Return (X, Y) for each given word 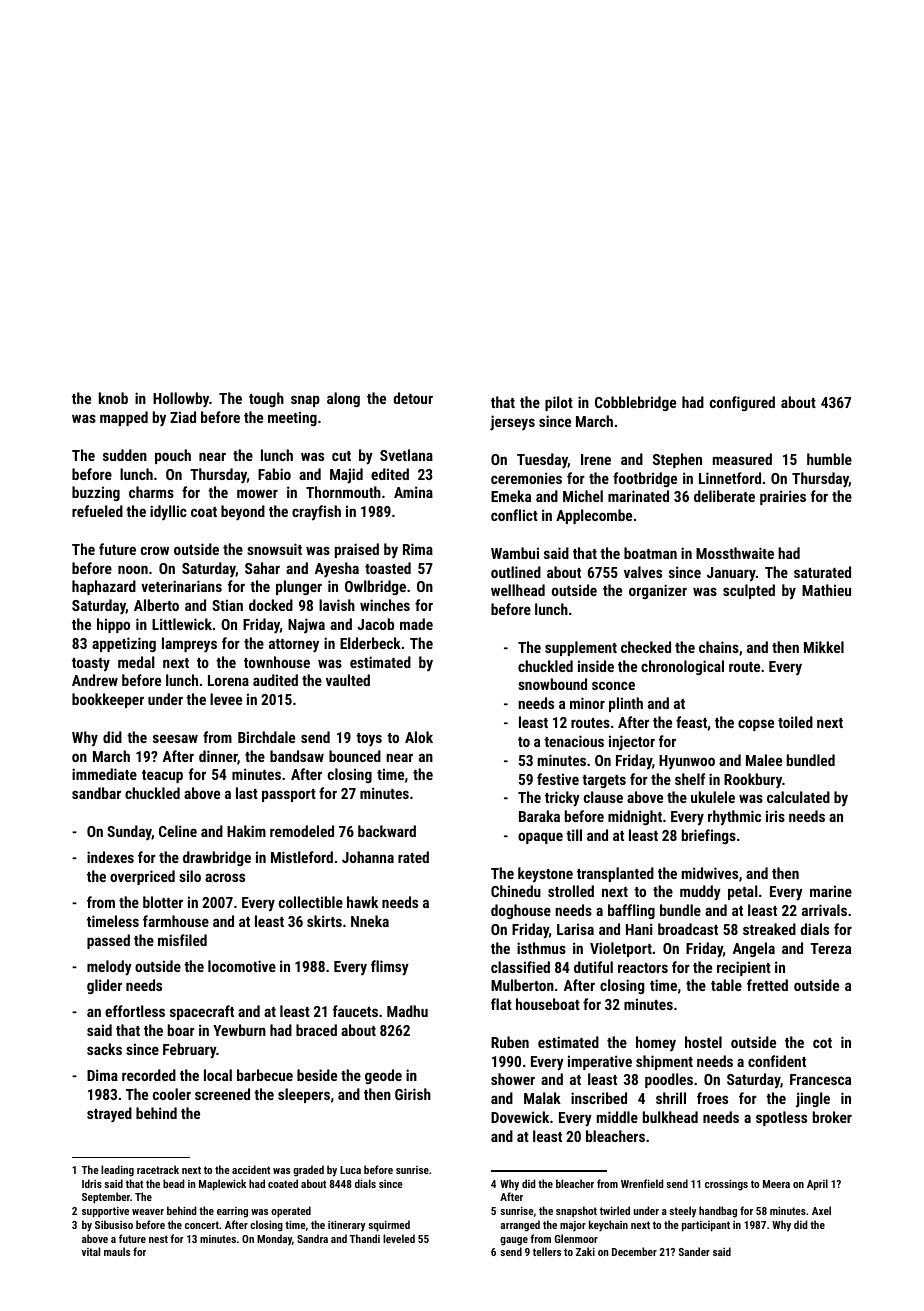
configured (742, 403)
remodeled (302, 831)
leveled (399, 1238)
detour (413, 398)
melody (109, 968)
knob (113, 398)
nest (158, 1239)
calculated (798, 797)
